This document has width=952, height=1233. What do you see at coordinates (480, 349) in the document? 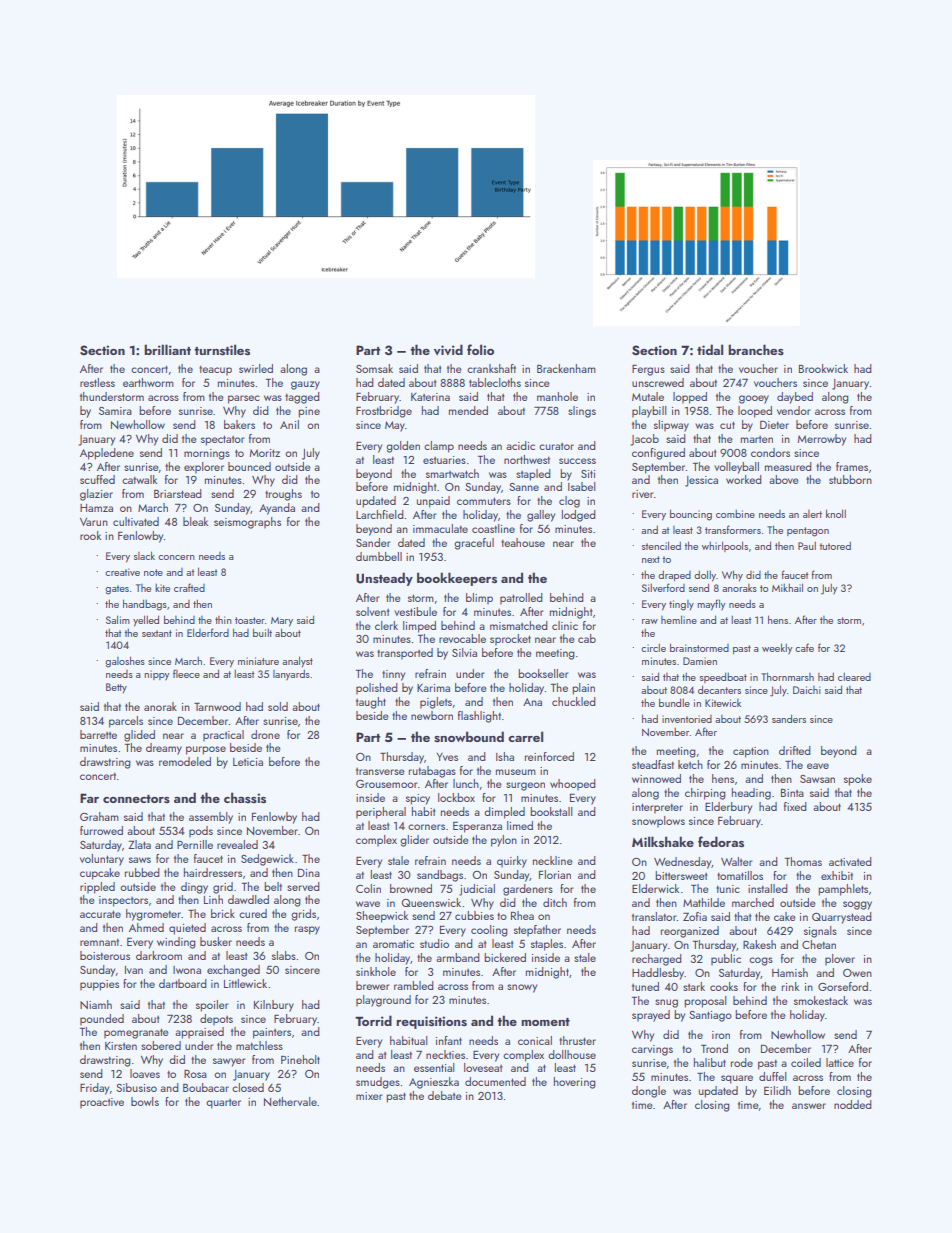
I see `folio` at bounding box center [480, 349].
